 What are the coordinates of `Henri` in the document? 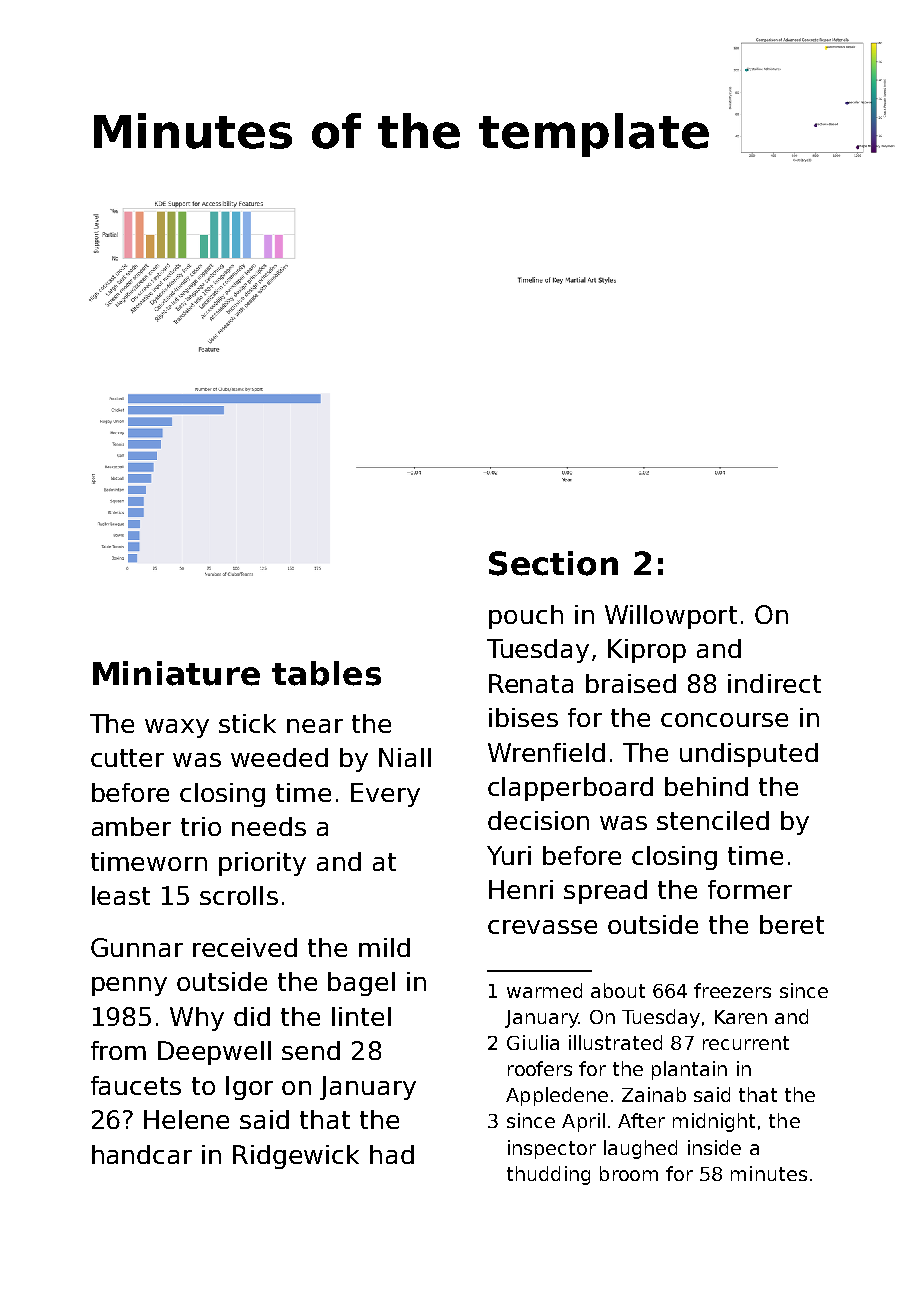 It's located at (521, 889).
